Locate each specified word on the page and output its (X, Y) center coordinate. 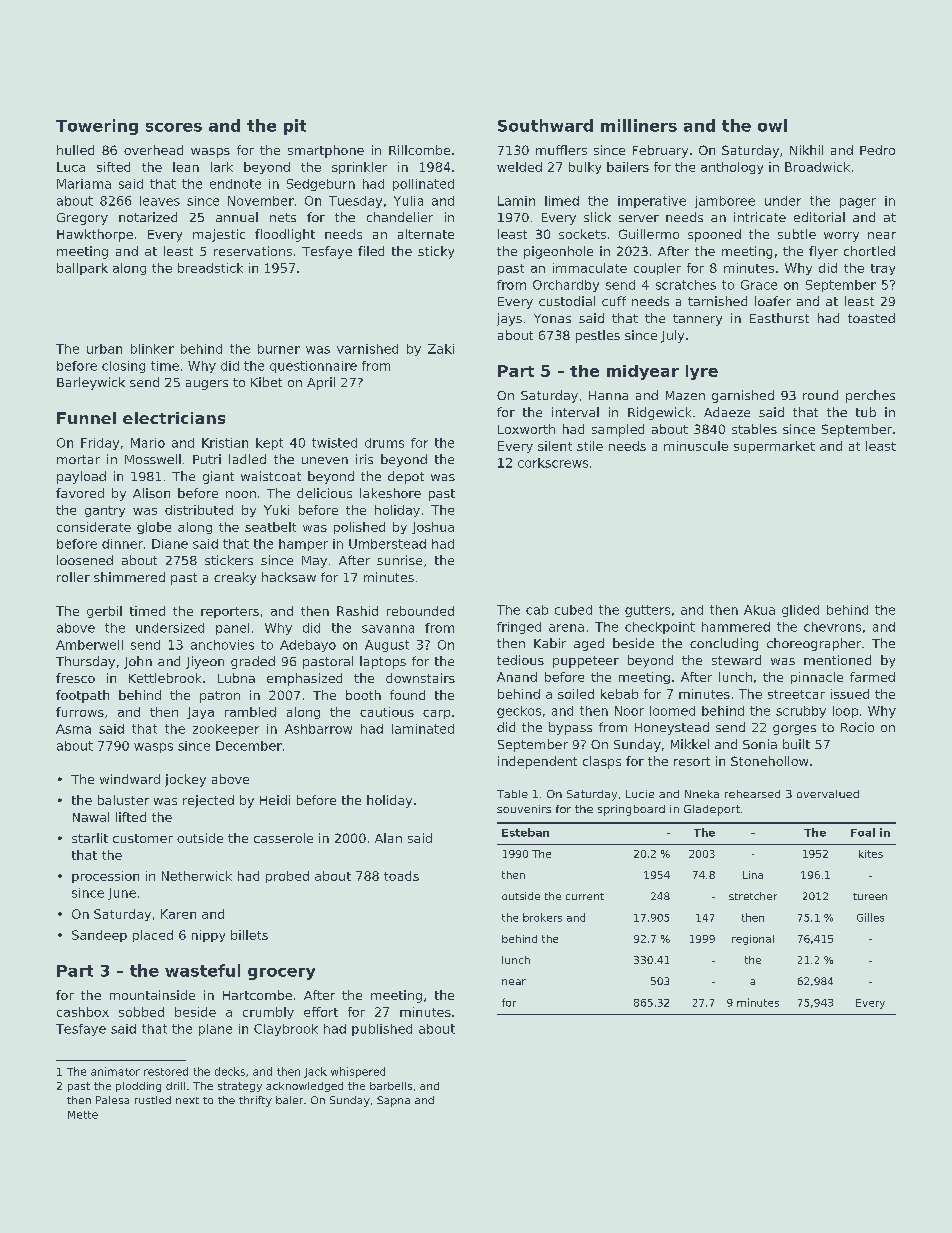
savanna (388, 629)
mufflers (561, 150)
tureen (870, 896)
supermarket (774, 447)
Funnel (86, 418)
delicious (324, 493)
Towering (97, 127)
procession (105, 877)
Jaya (200, 713)
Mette (83, 1115)
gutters (647, 611)
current (585, 896)
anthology (732, 168)
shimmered (129, 577)
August (387, 646)
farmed (872, 677)
